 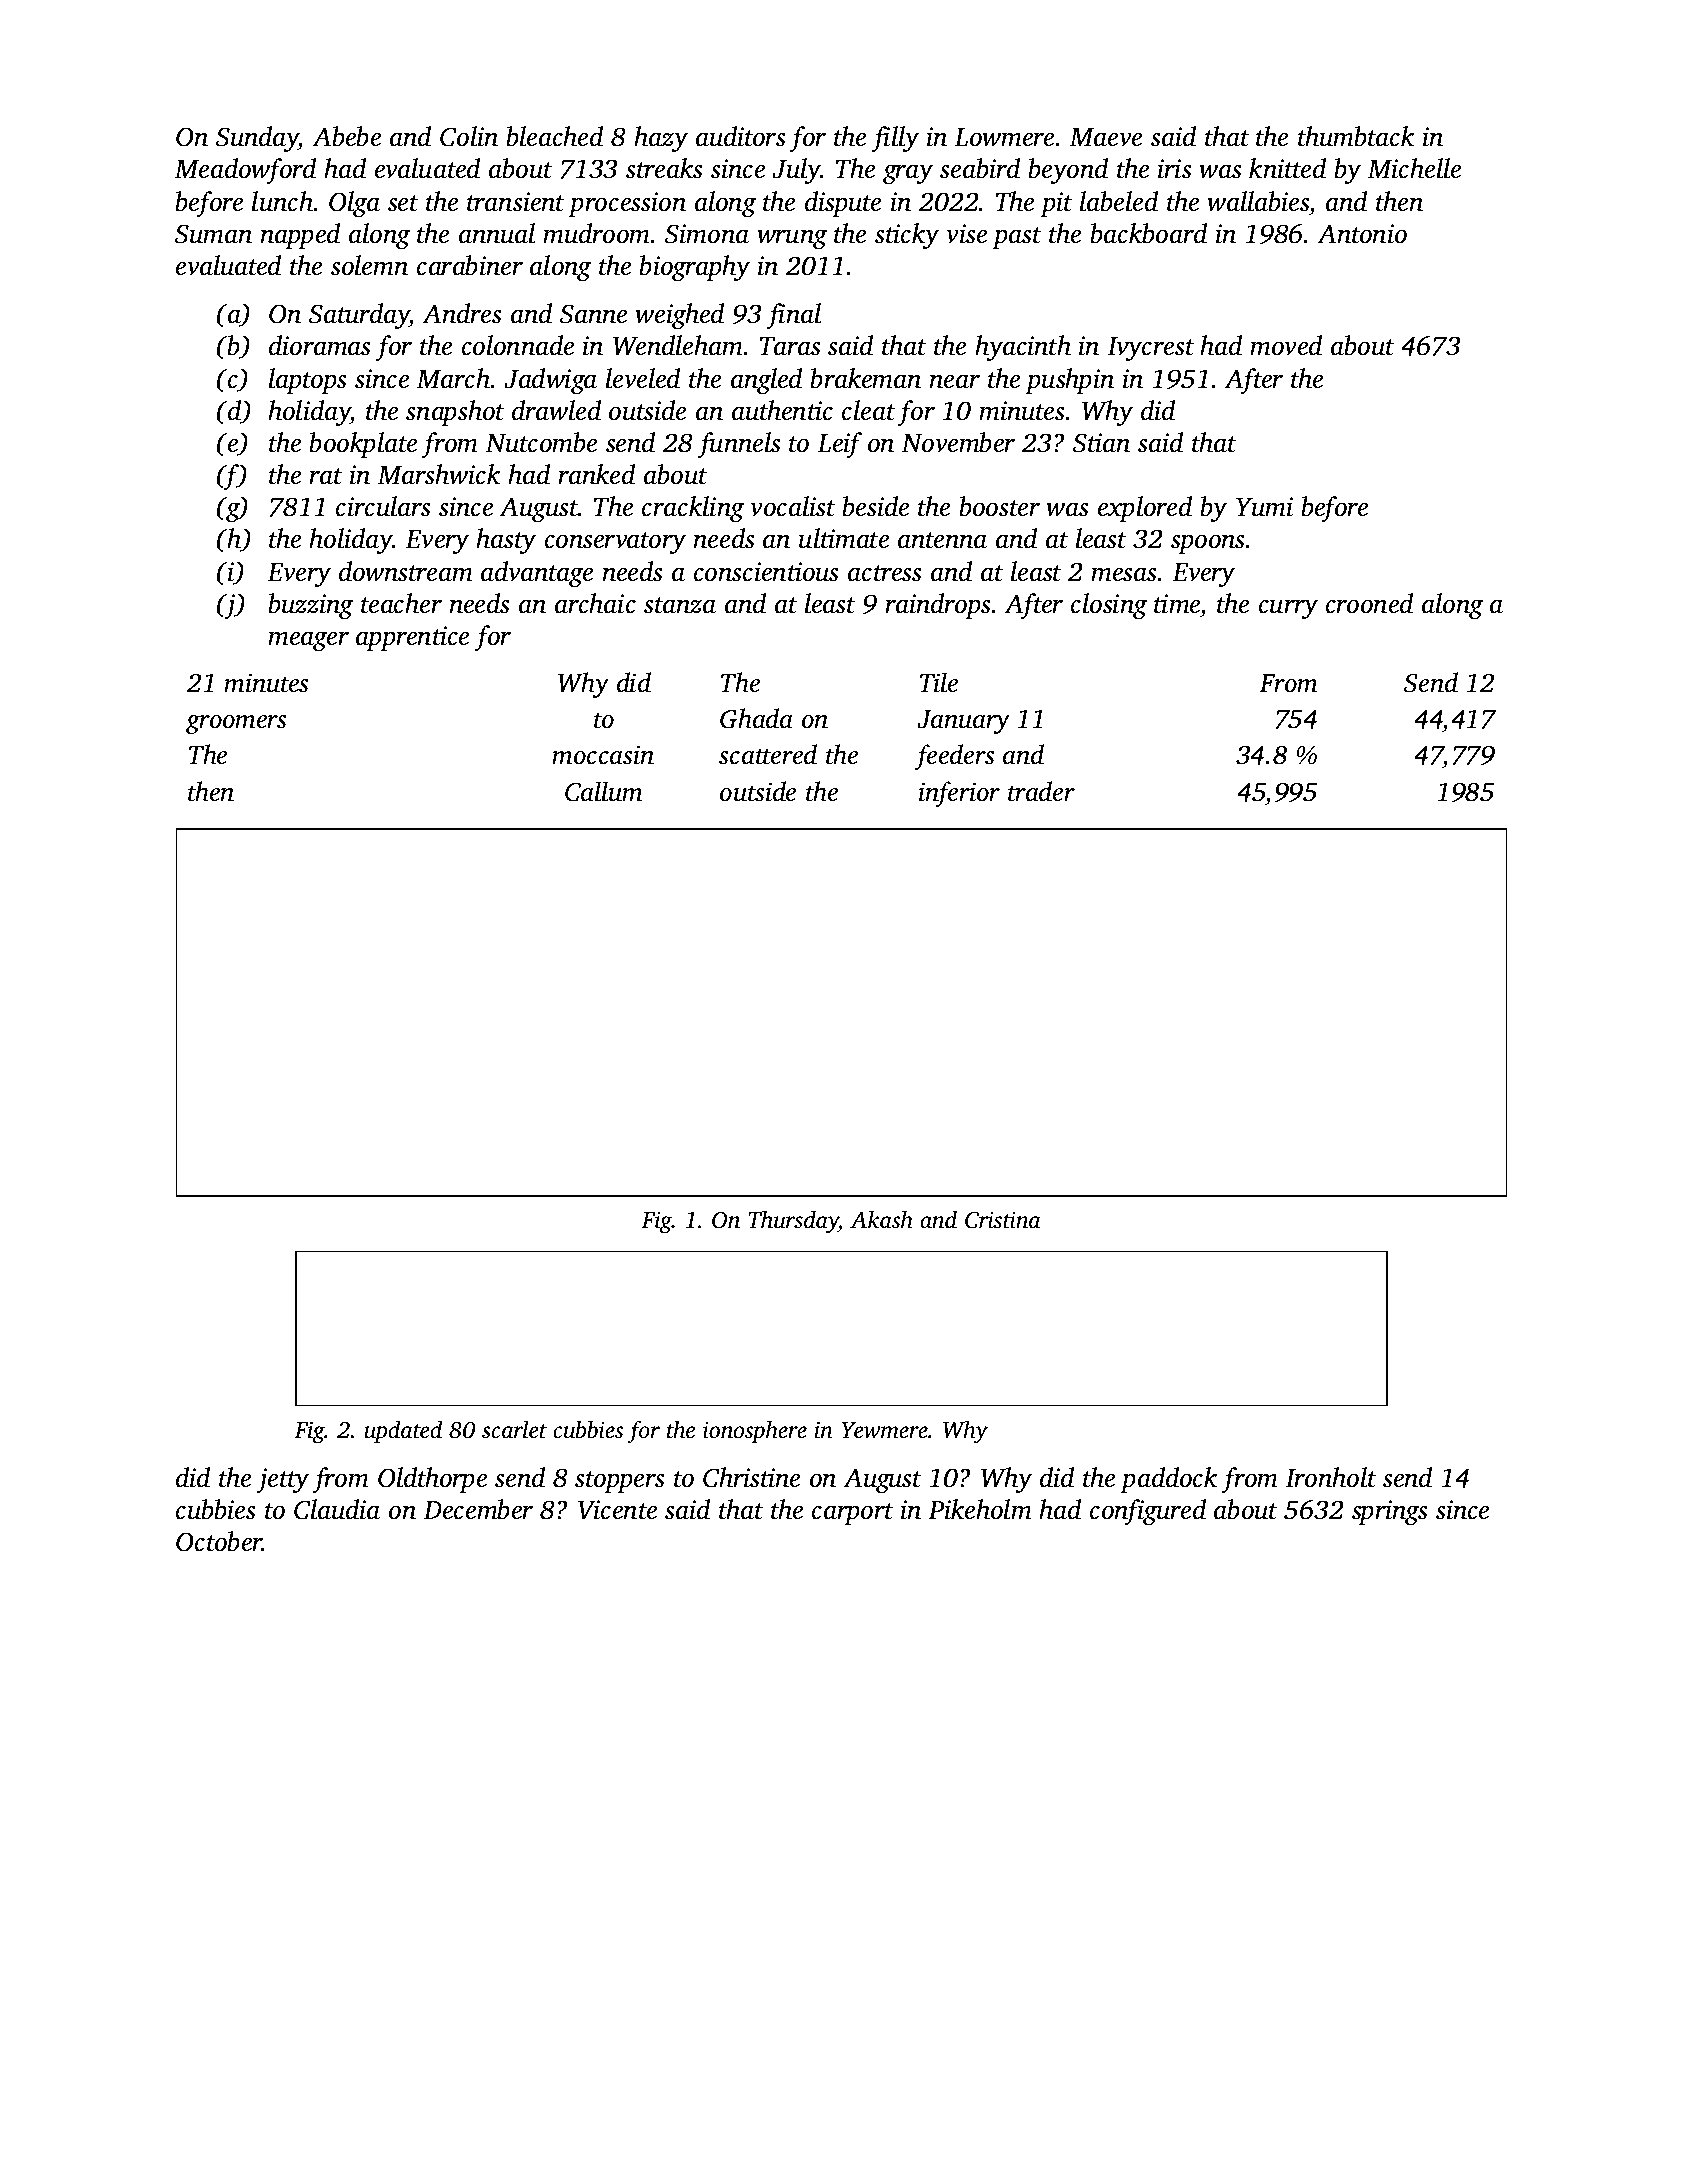 I want to click on trader, so click(x=1041, y=791).
